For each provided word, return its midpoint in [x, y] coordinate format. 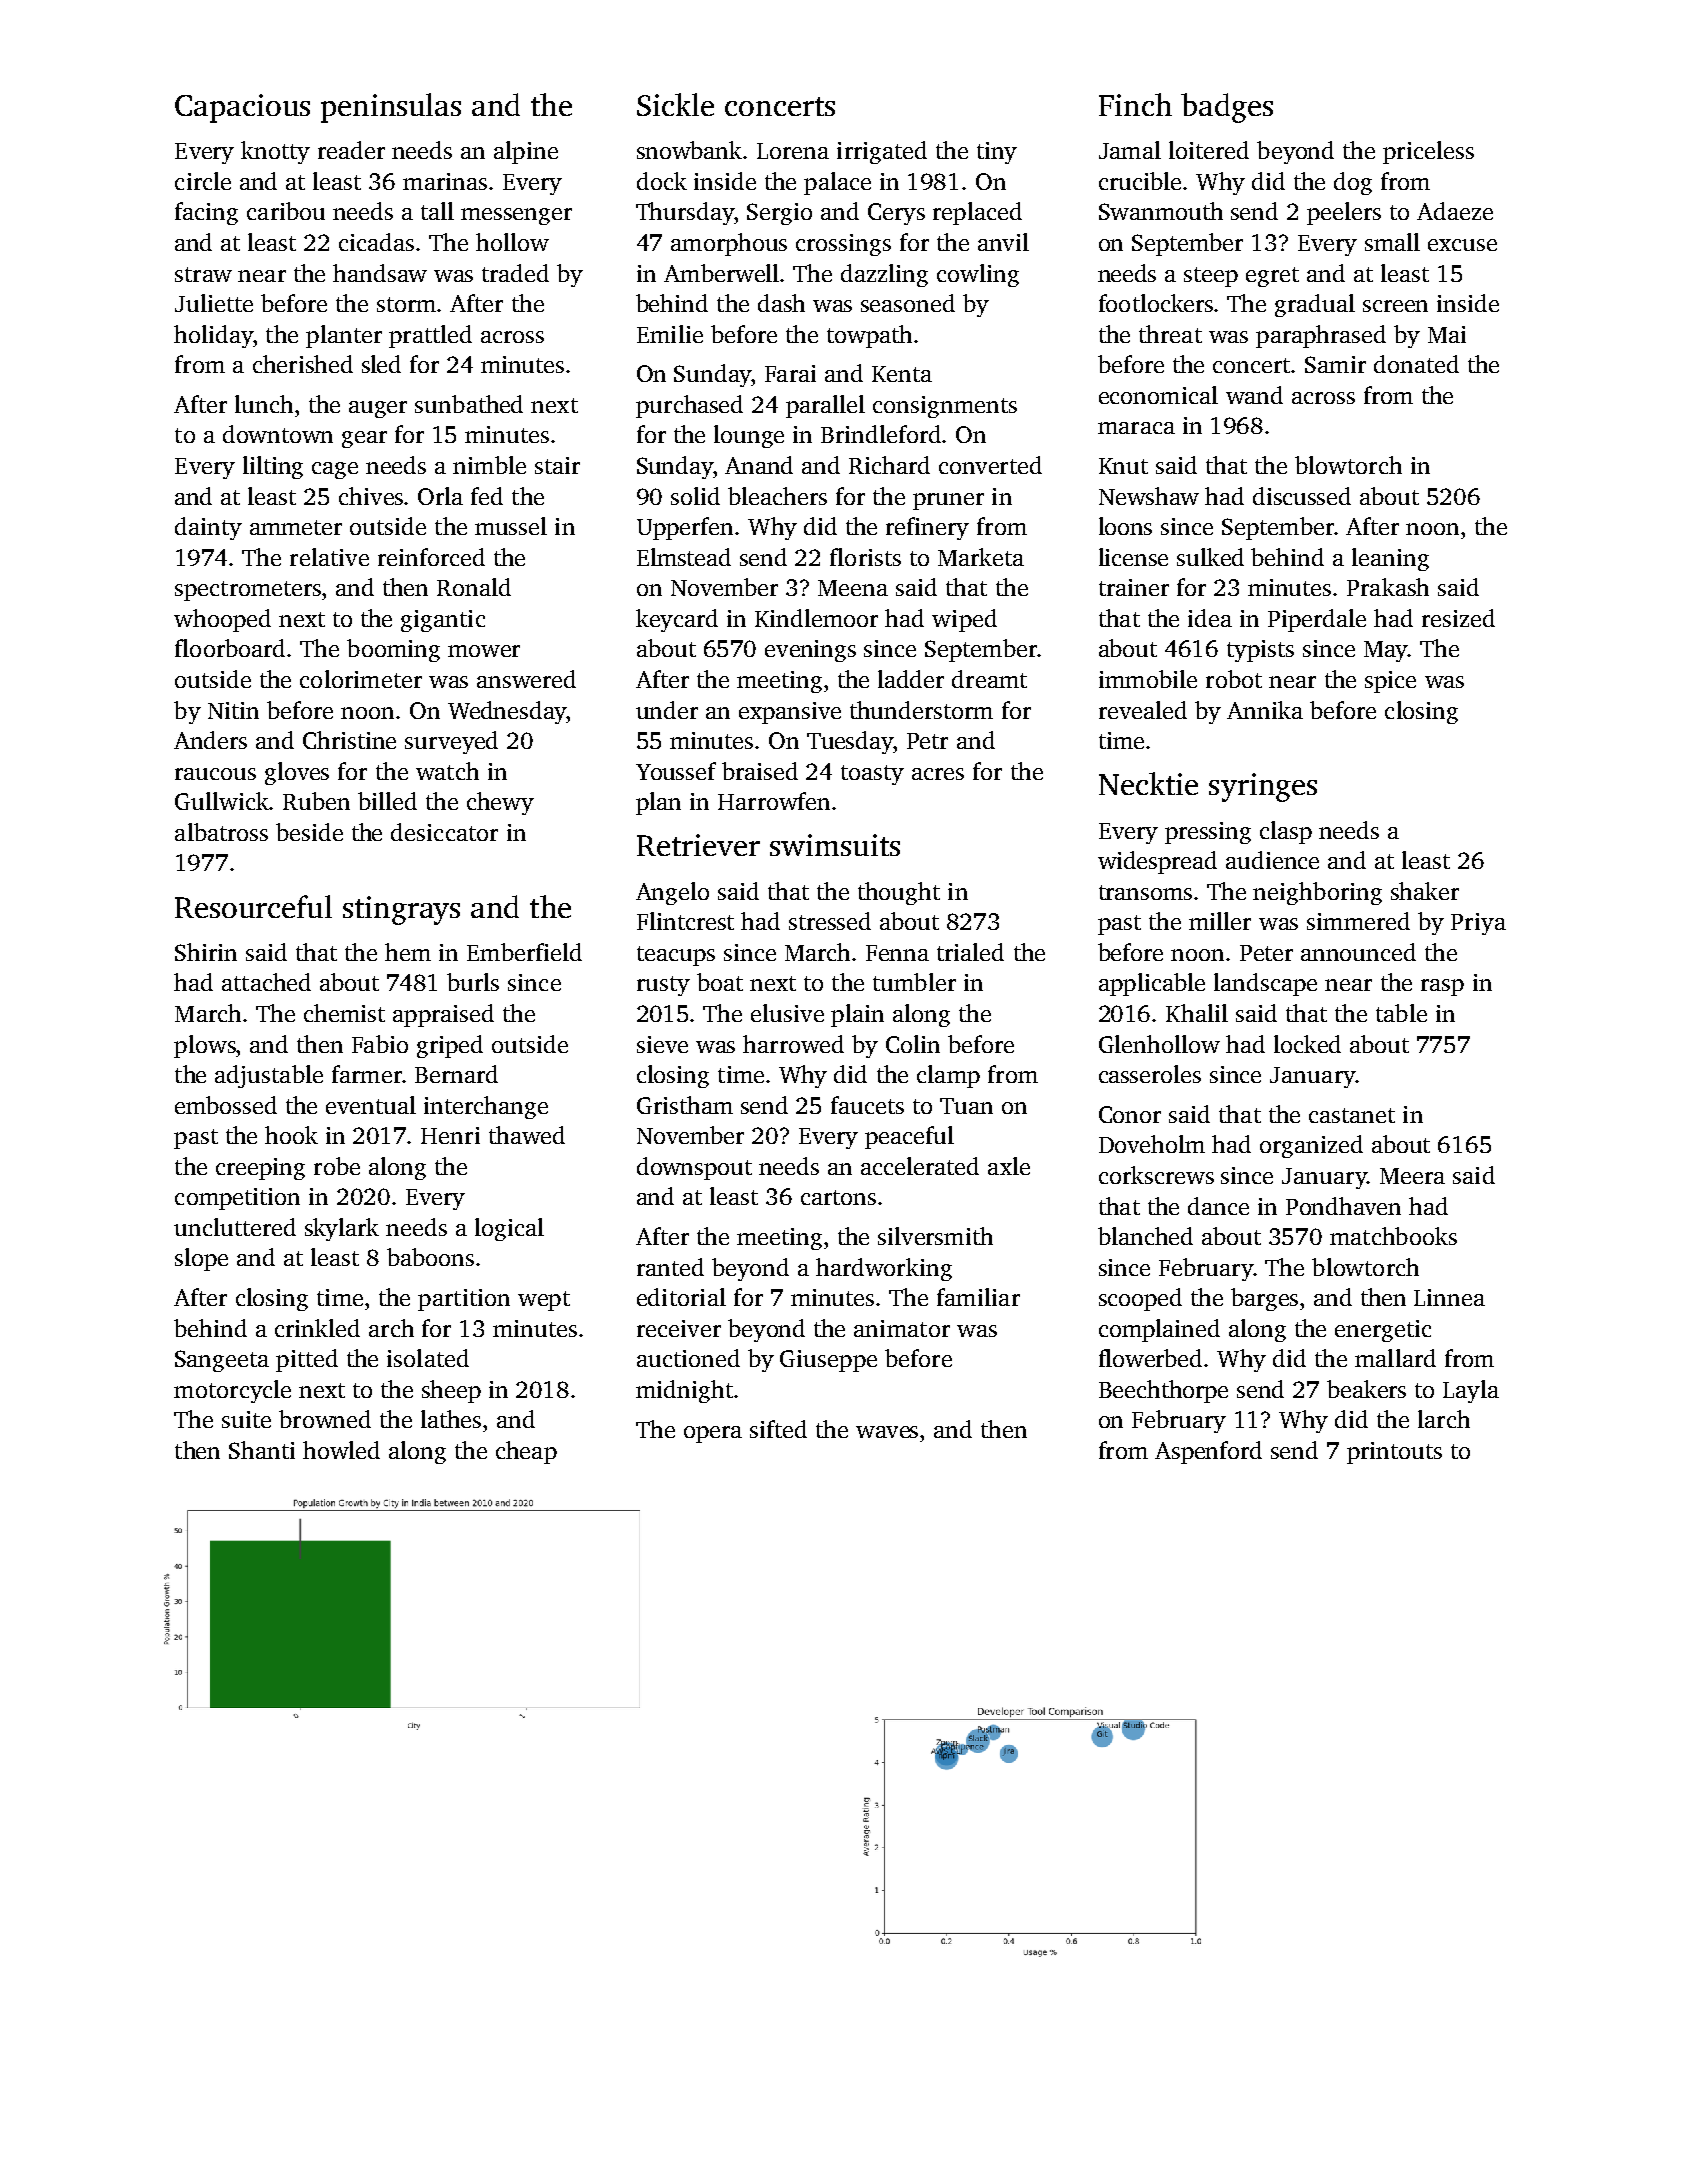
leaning [1390, 559]
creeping [260, 1169]
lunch [264, 404]
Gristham [685, 1105]
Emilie [670, 334]
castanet [1352, 1115]
